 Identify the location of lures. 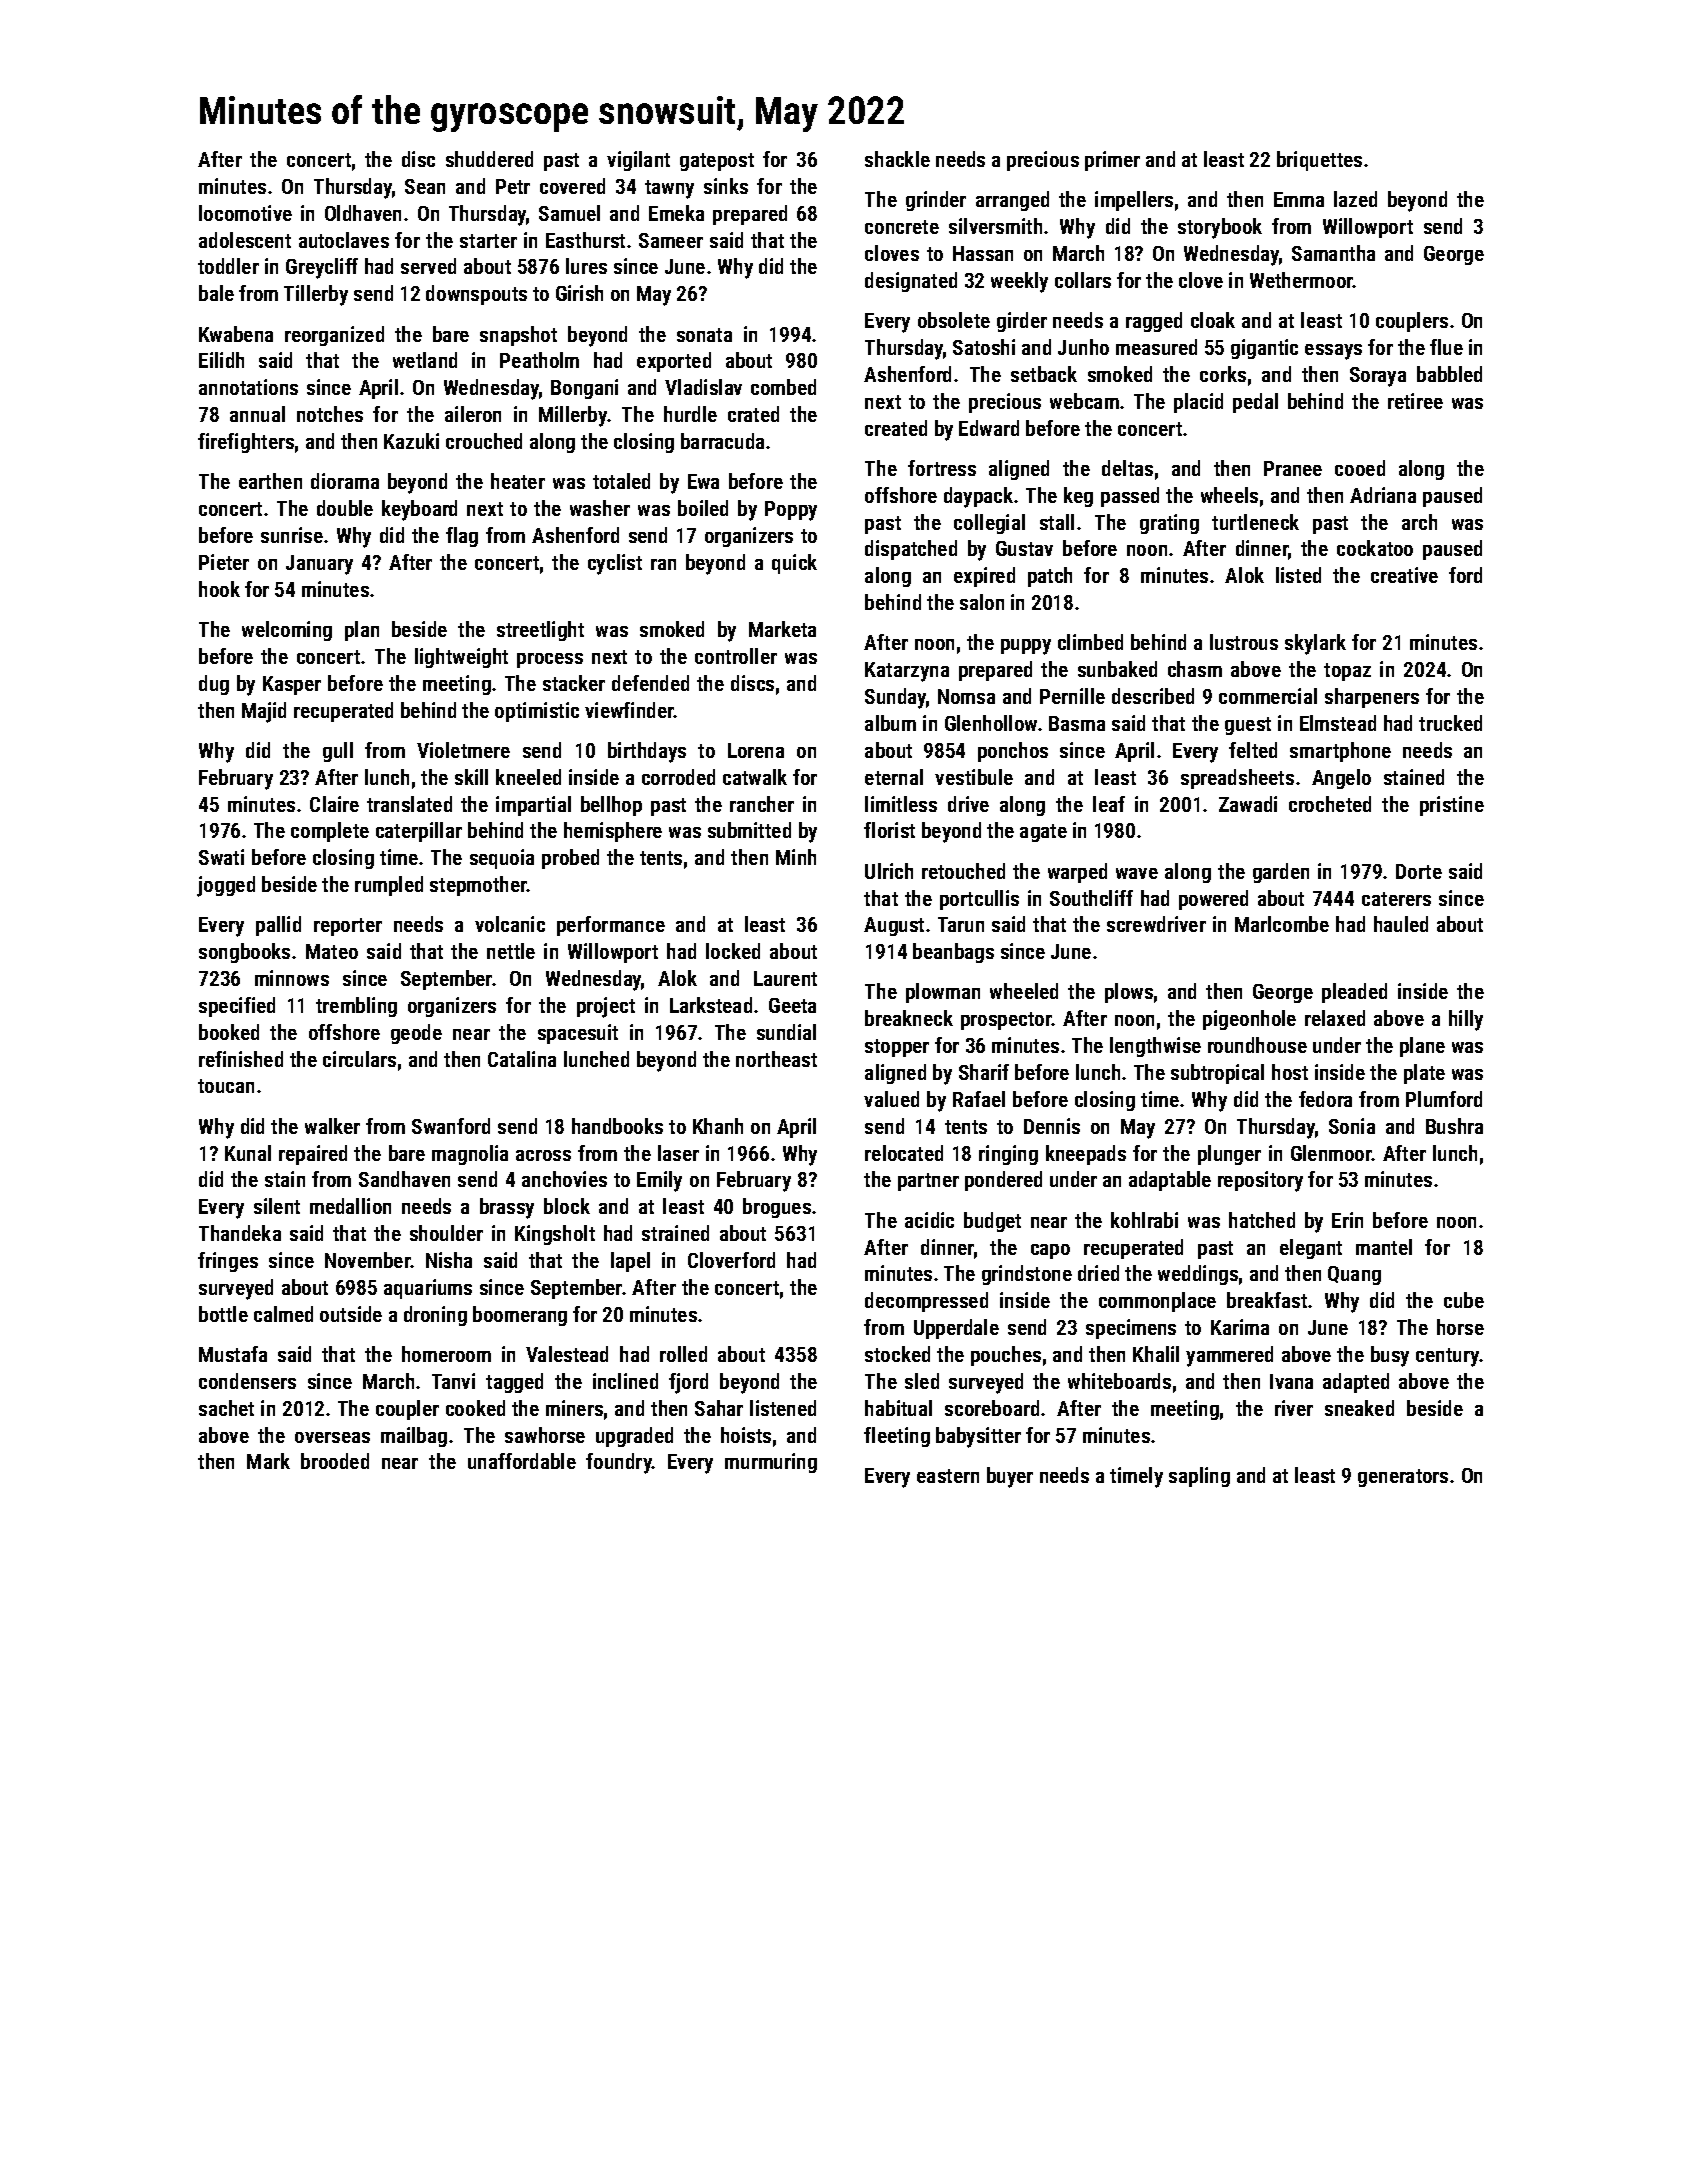
(586, 266).
